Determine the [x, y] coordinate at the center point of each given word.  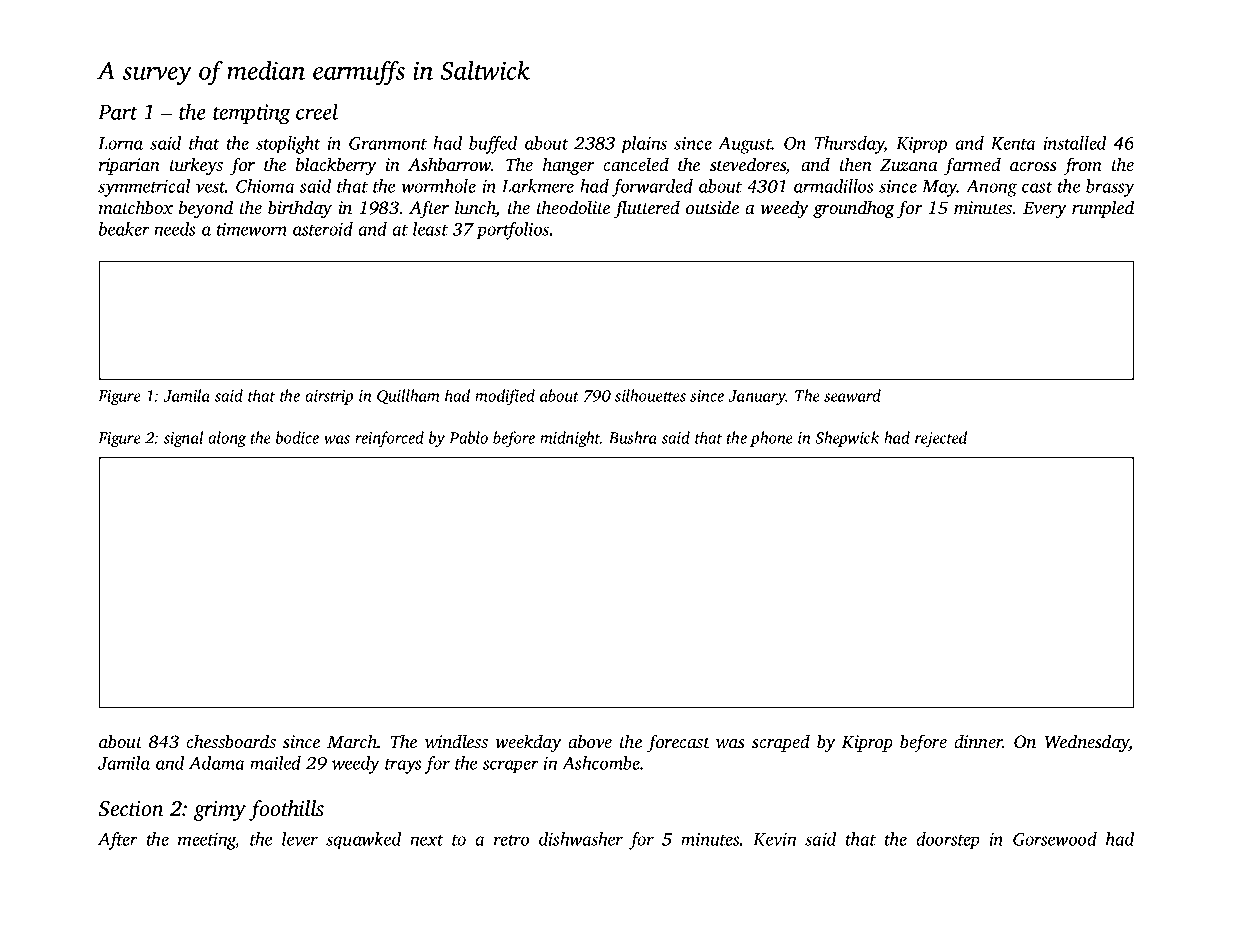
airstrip [329, 397]
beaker [124, 229]
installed [1074, 143]
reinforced [389, 439]
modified [505, 397]
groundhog [853, 209]
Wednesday [1087, 743]
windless [456, 741]
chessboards [231, 741]
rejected [941, 439]
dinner [978, 741]
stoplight [288, 145]
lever [300, 839]
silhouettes [650, 395]
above [590, 741]
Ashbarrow [450, 164]
